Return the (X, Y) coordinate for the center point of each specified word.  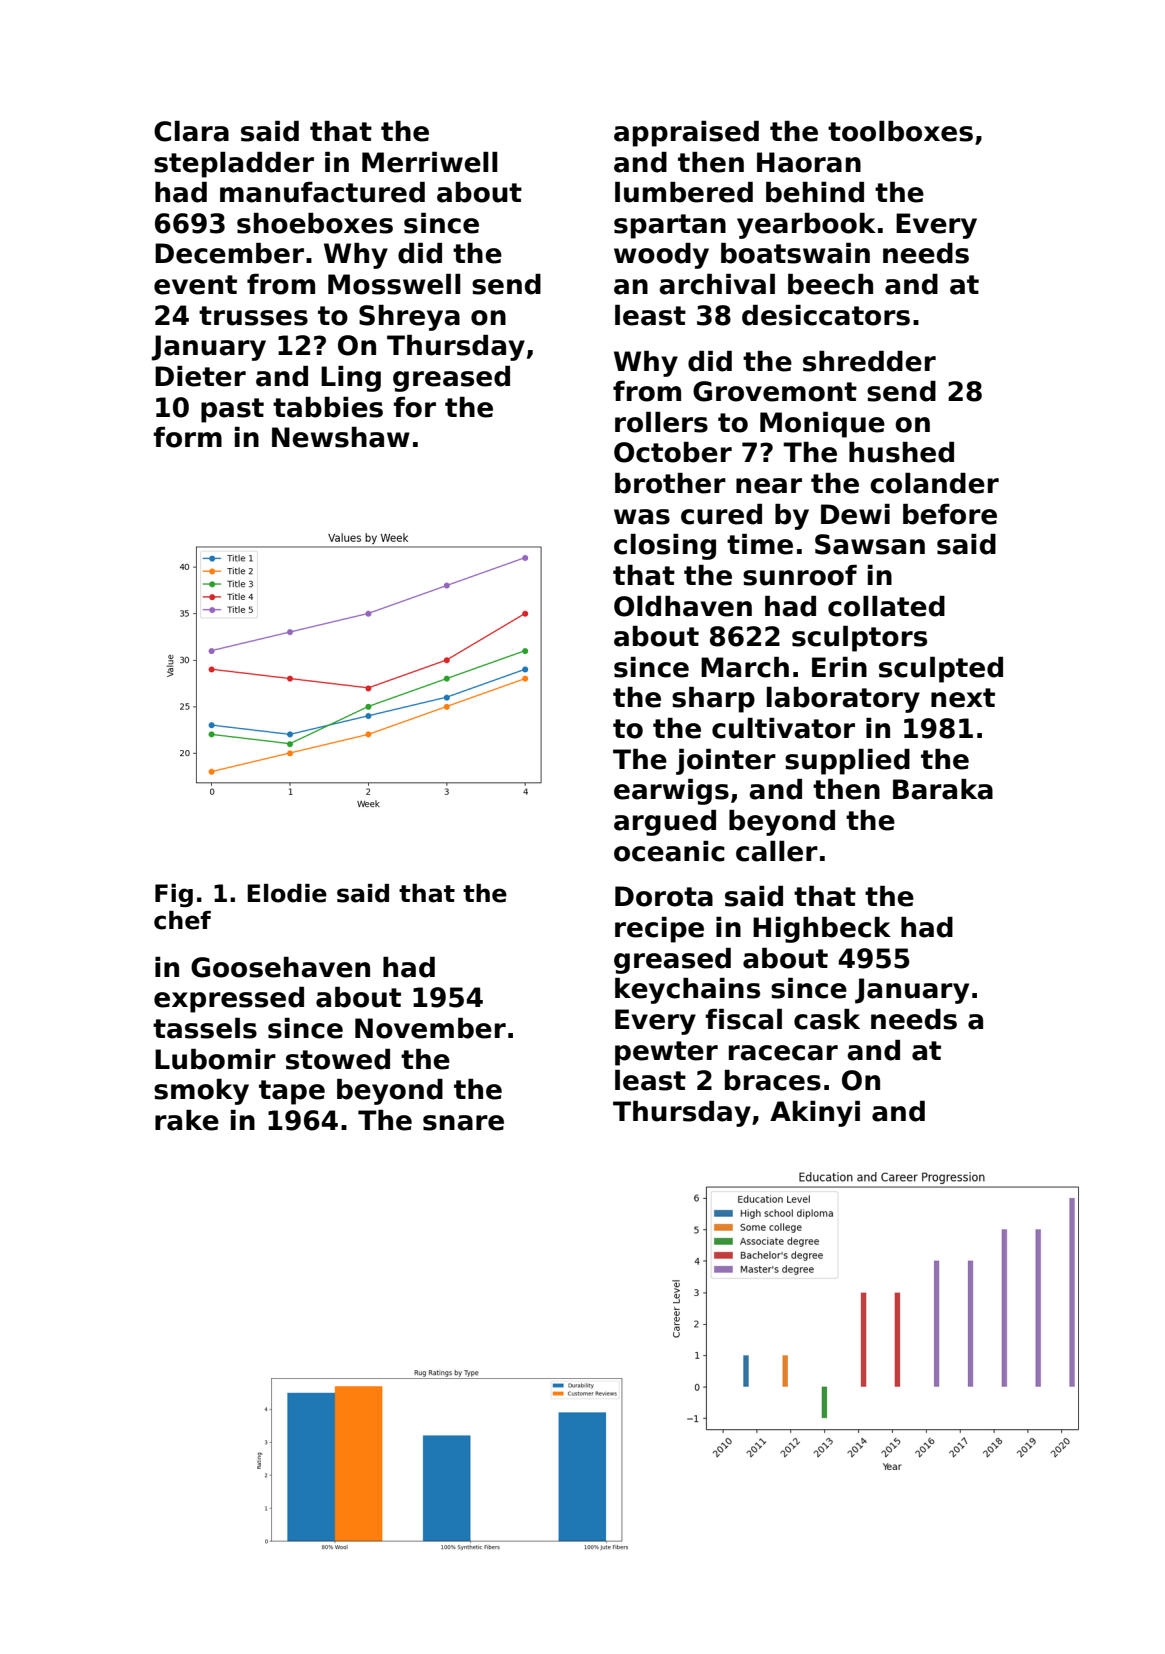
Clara (191, 131)
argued (665, 823)
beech (830, 284)
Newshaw (341, 437)
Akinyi (815, 1114)
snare (463, 1123)
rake (187, 1120)
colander (934, 483)
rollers (661, 422)
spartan (670, 226)
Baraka (943, 789)
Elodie (287, 893)
